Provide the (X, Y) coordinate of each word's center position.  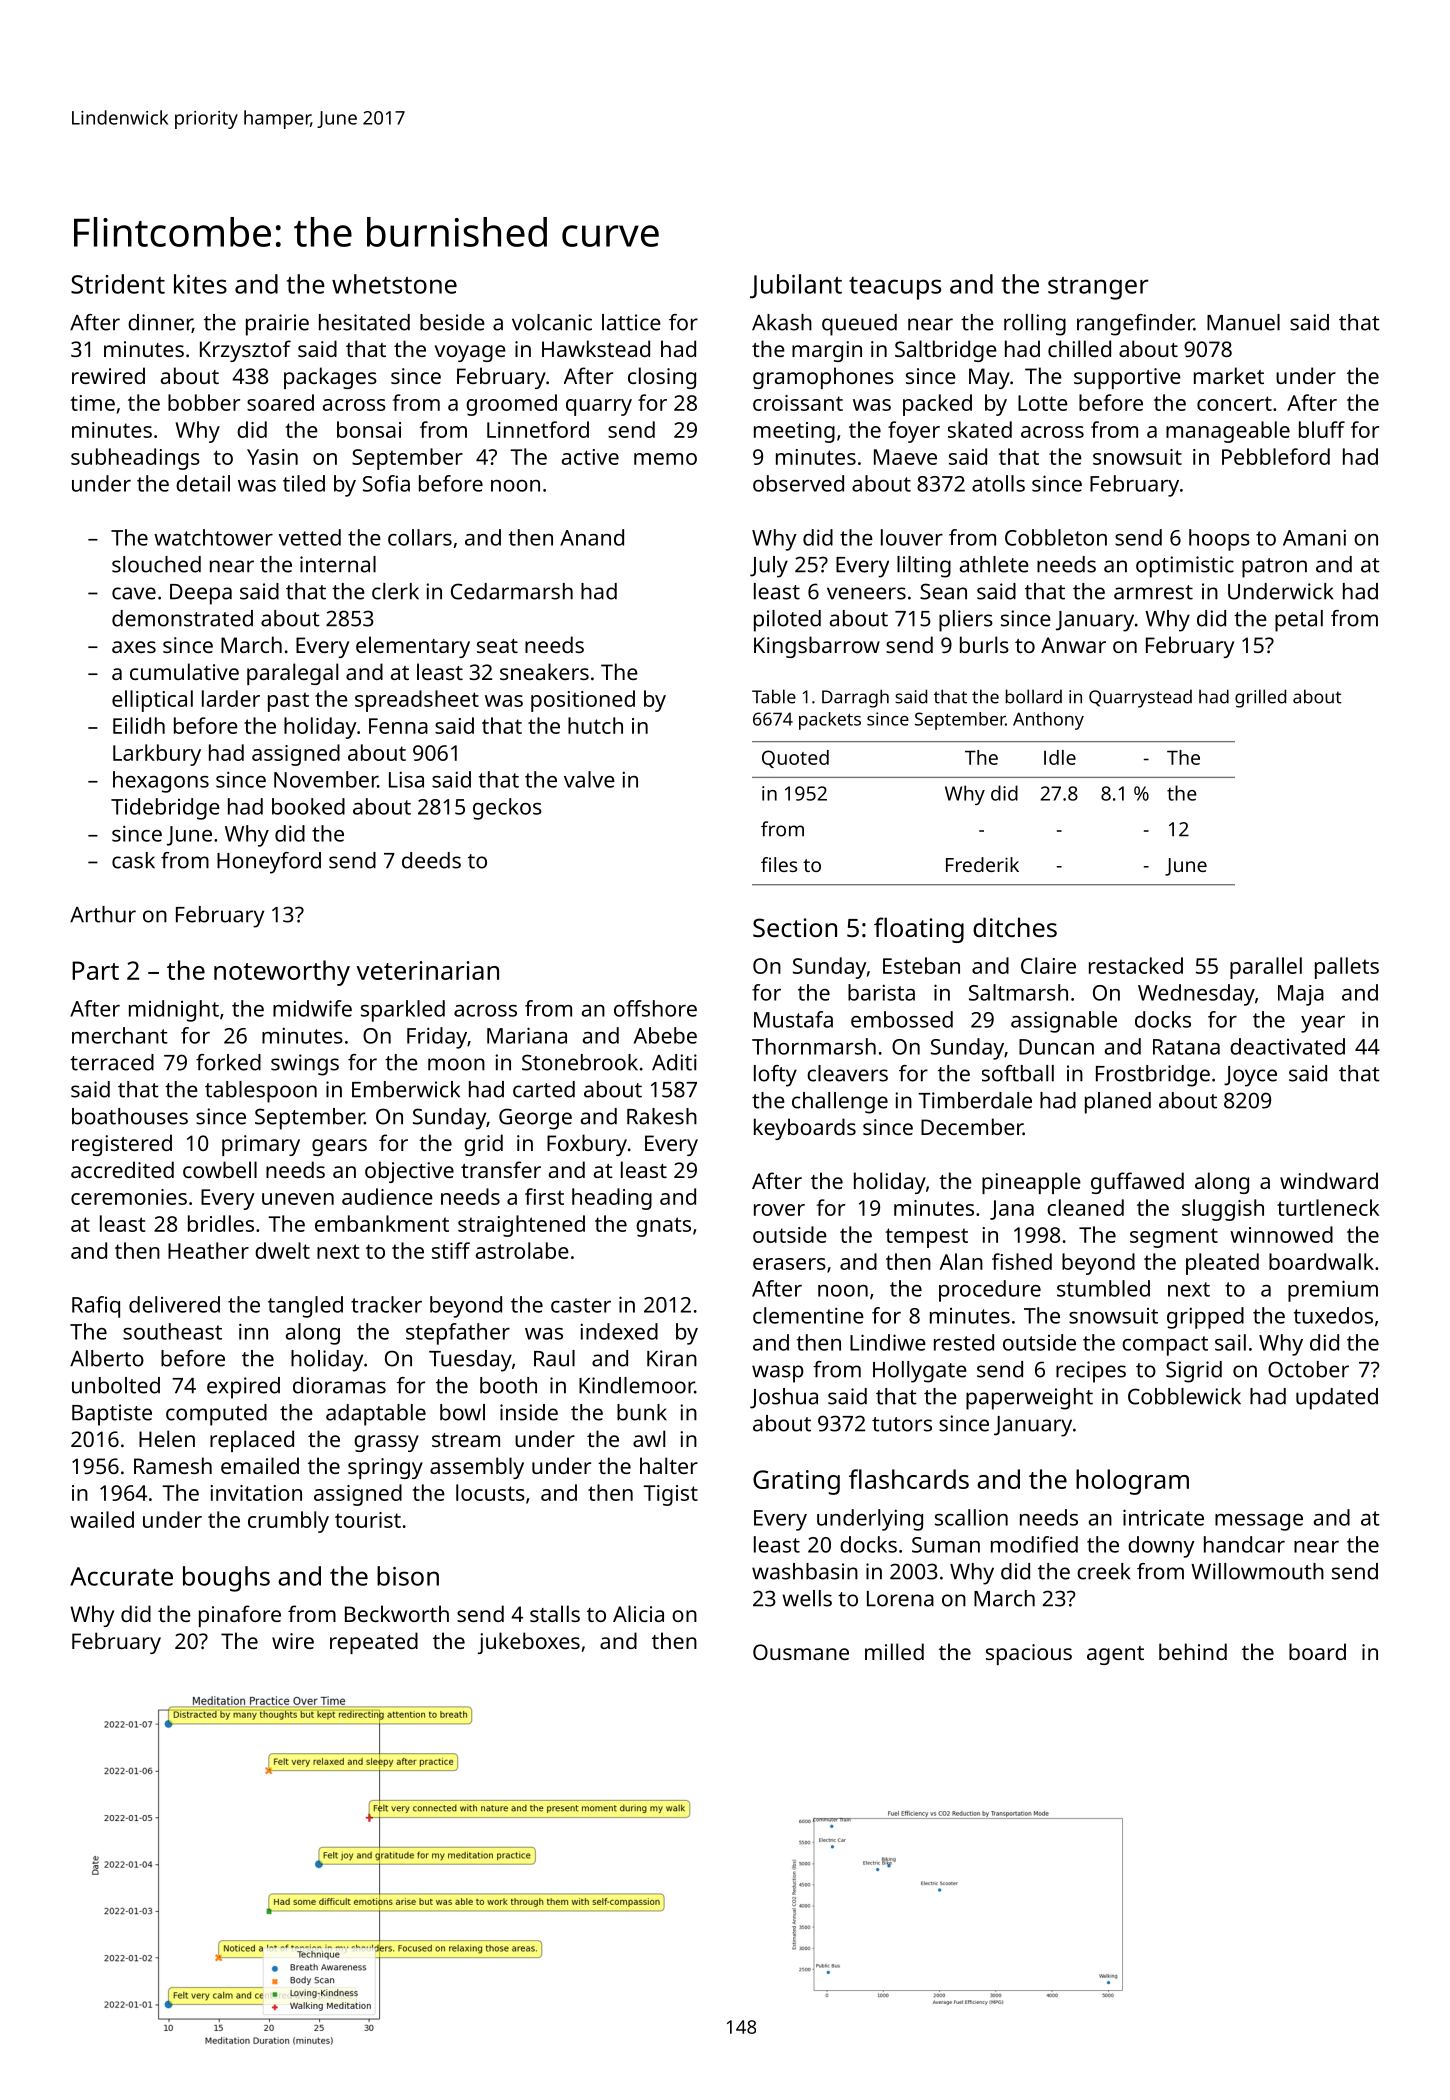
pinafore (240, 1616)
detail (203, 483)
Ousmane (801, 1652)
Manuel (1243, 322)
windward (1329, 1180)
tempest (926, 1238)
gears (339, 1147)
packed (937, 405)
